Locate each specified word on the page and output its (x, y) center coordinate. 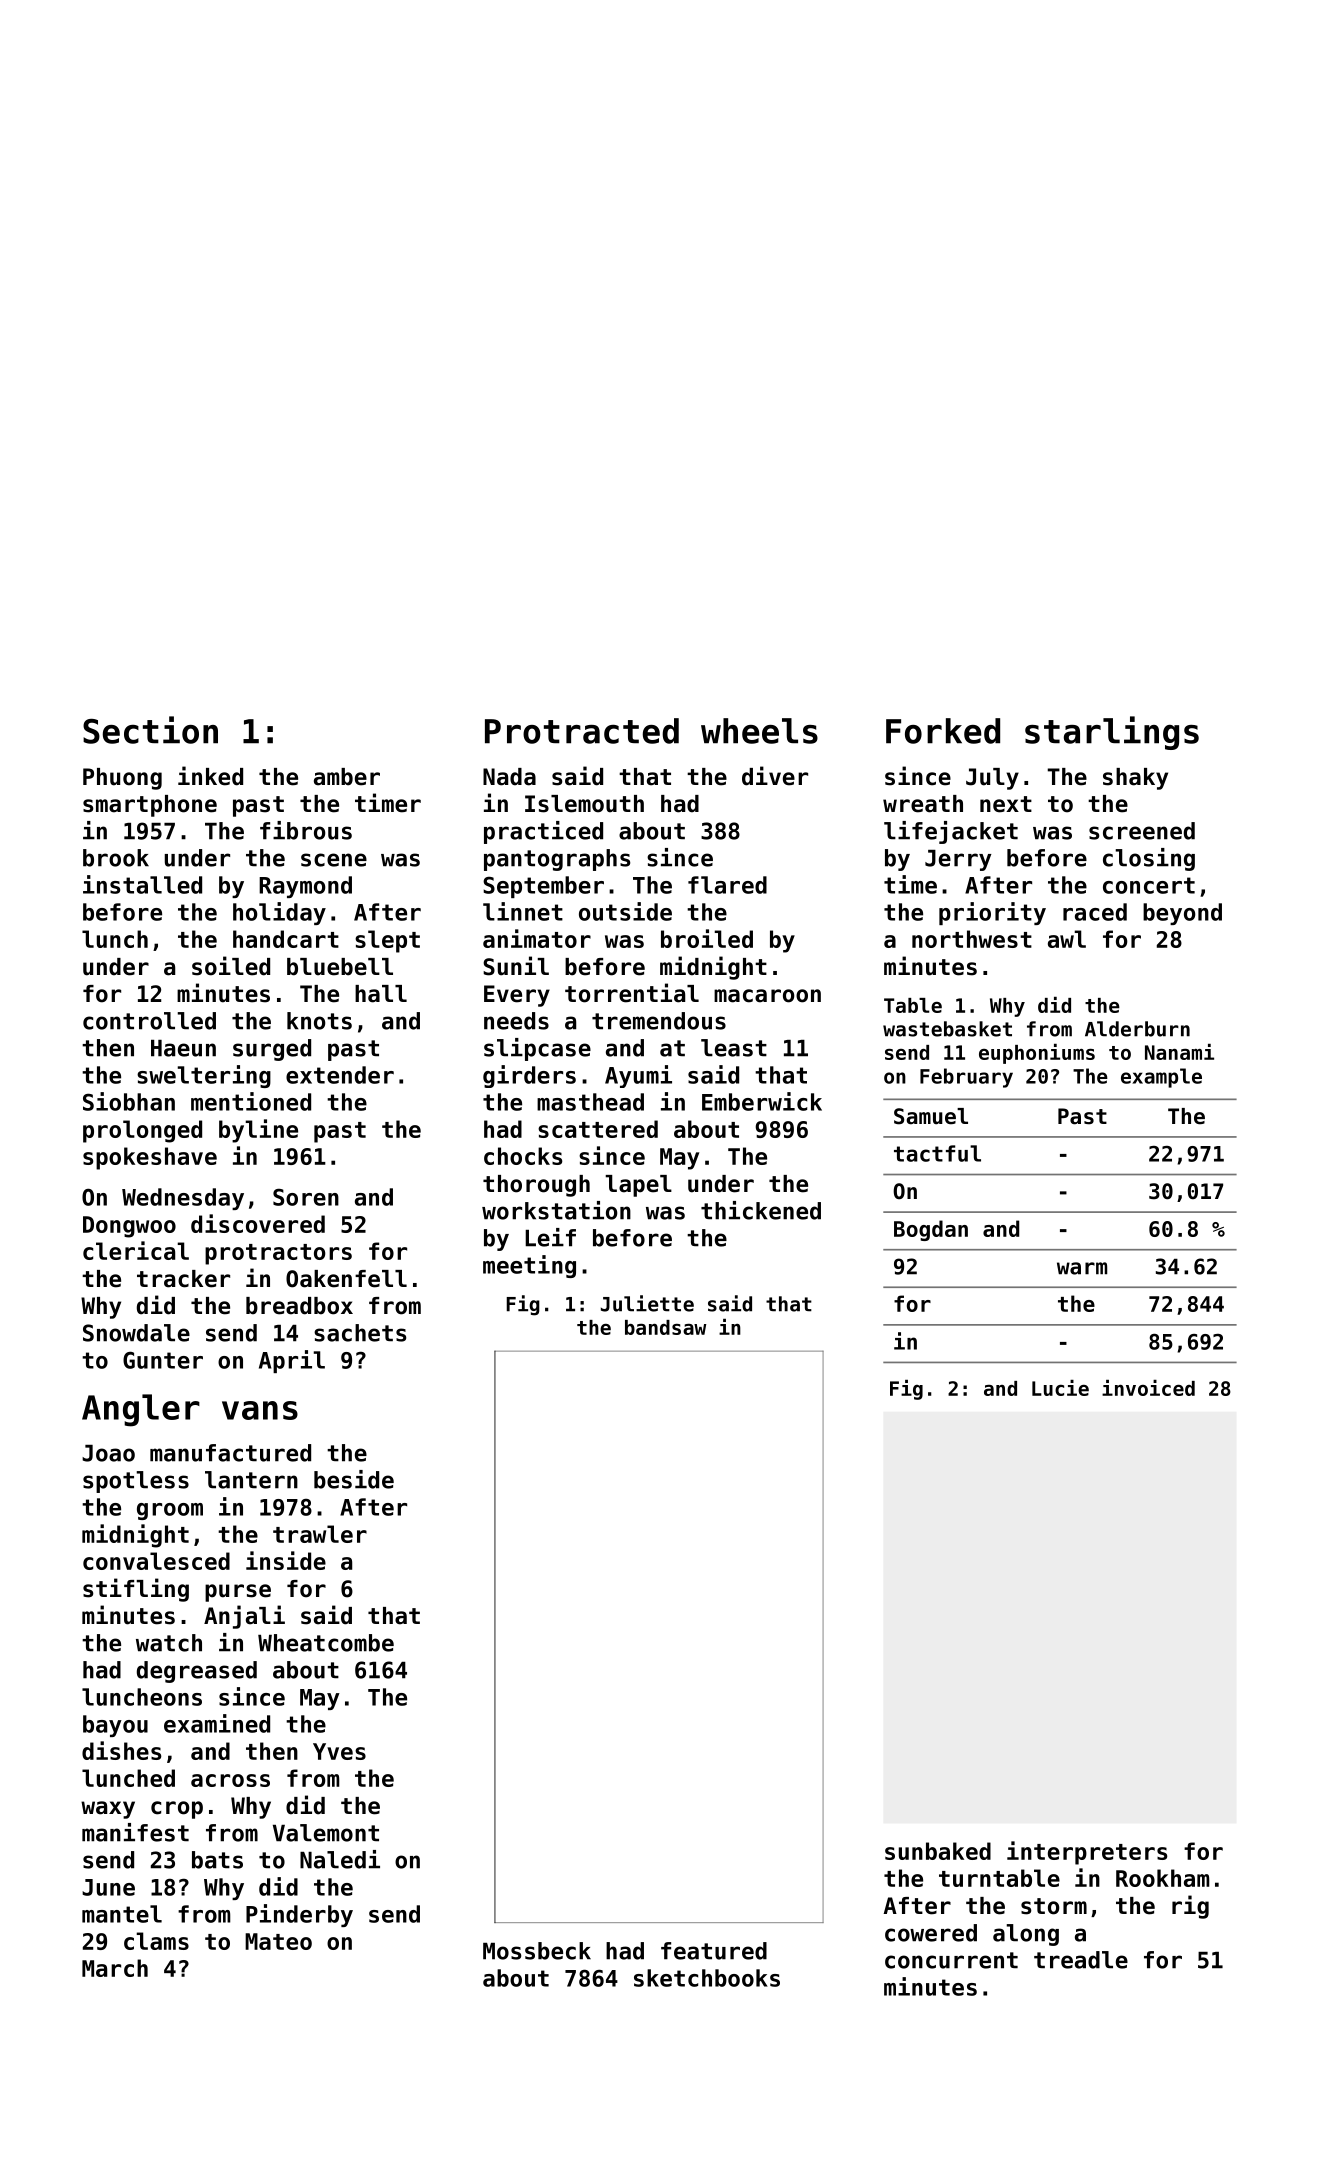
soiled (231, 966)
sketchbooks (707, 1978)
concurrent (951, 1960)
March (115, 1968)
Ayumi (638, 1076)
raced (1095, 912)
